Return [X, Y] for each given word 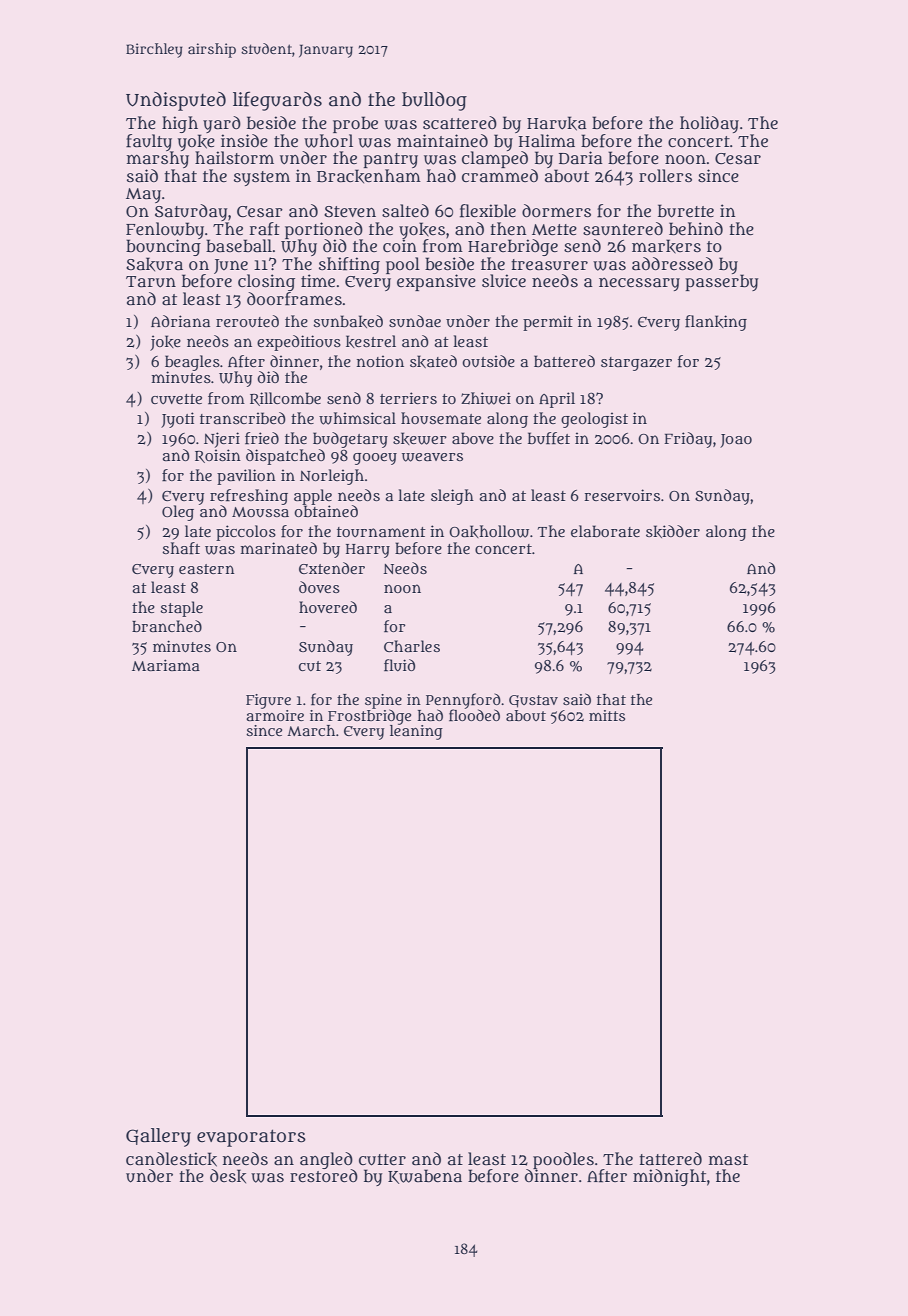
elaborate [605, 531]
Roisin [218, 456]
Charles [412, 646]
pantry [390, 160]
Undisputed [176, 101]
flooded [474, 715]
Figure [268, 701]
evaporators [251, 1138]
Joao [736, 441]
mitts [607, 715]
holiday [709, 124]
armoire [275, 715]
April [557, 400]
